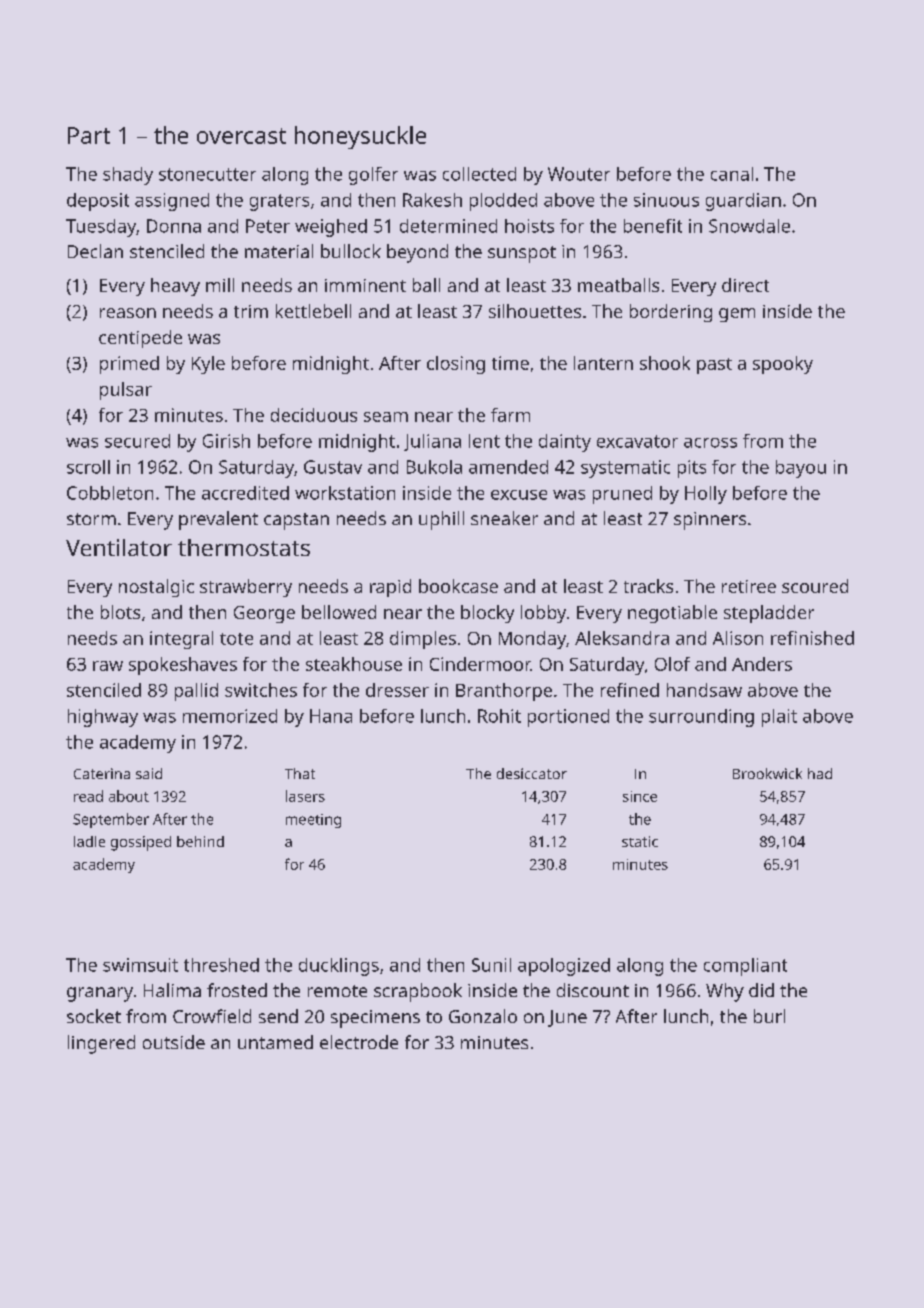 This screenshot has height=1308, width=924. What do you see at coordinates (738, 638) in the screenshot?
I see `Alison` at bounding box center [738, 638].
